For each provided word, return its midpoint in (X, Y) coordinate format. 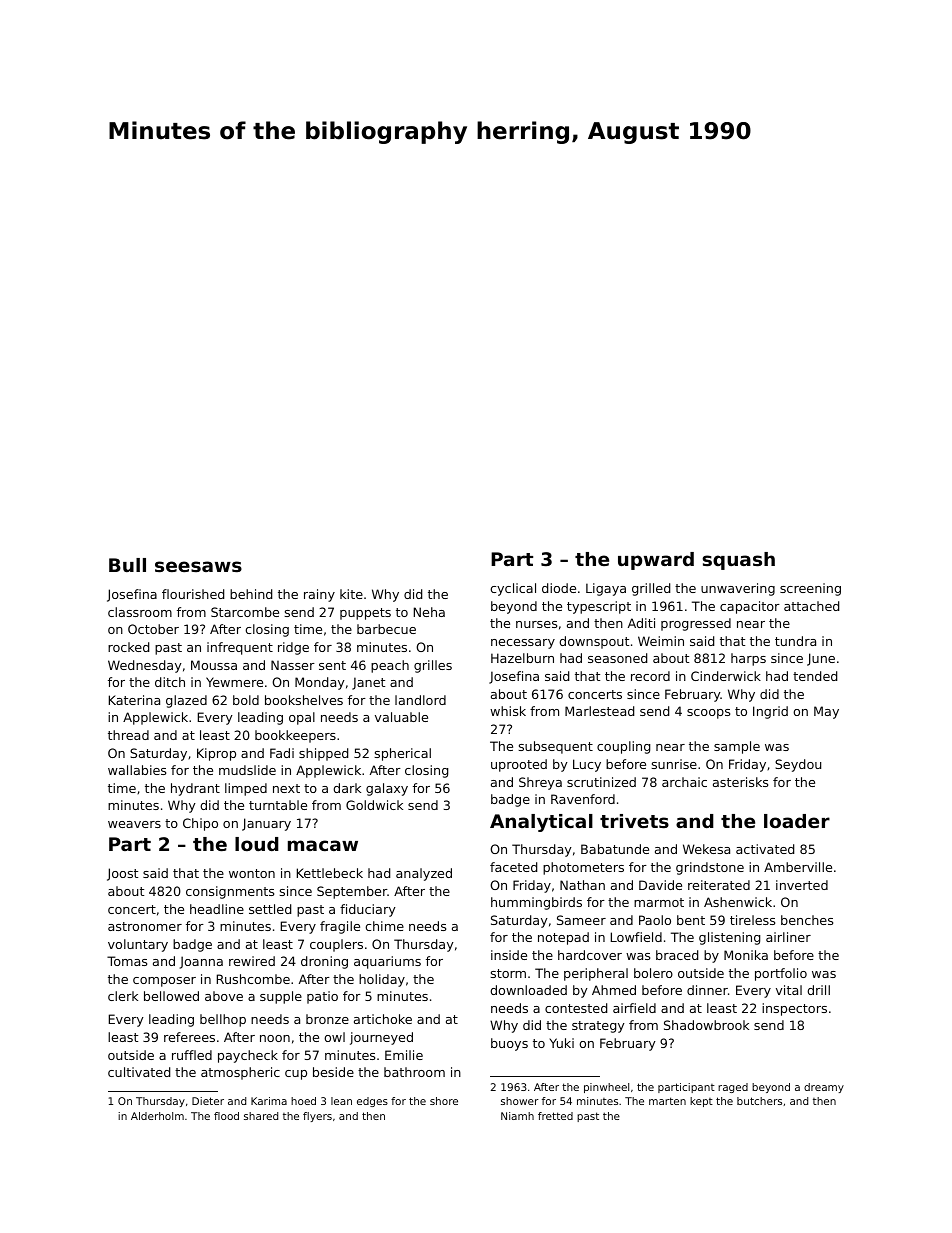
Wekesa (706, 849)
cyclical (513, 589)
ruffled (192, 1055)
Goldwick (374, 805)
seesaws (198, 567)
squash (738, 561)
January (266, 824)
